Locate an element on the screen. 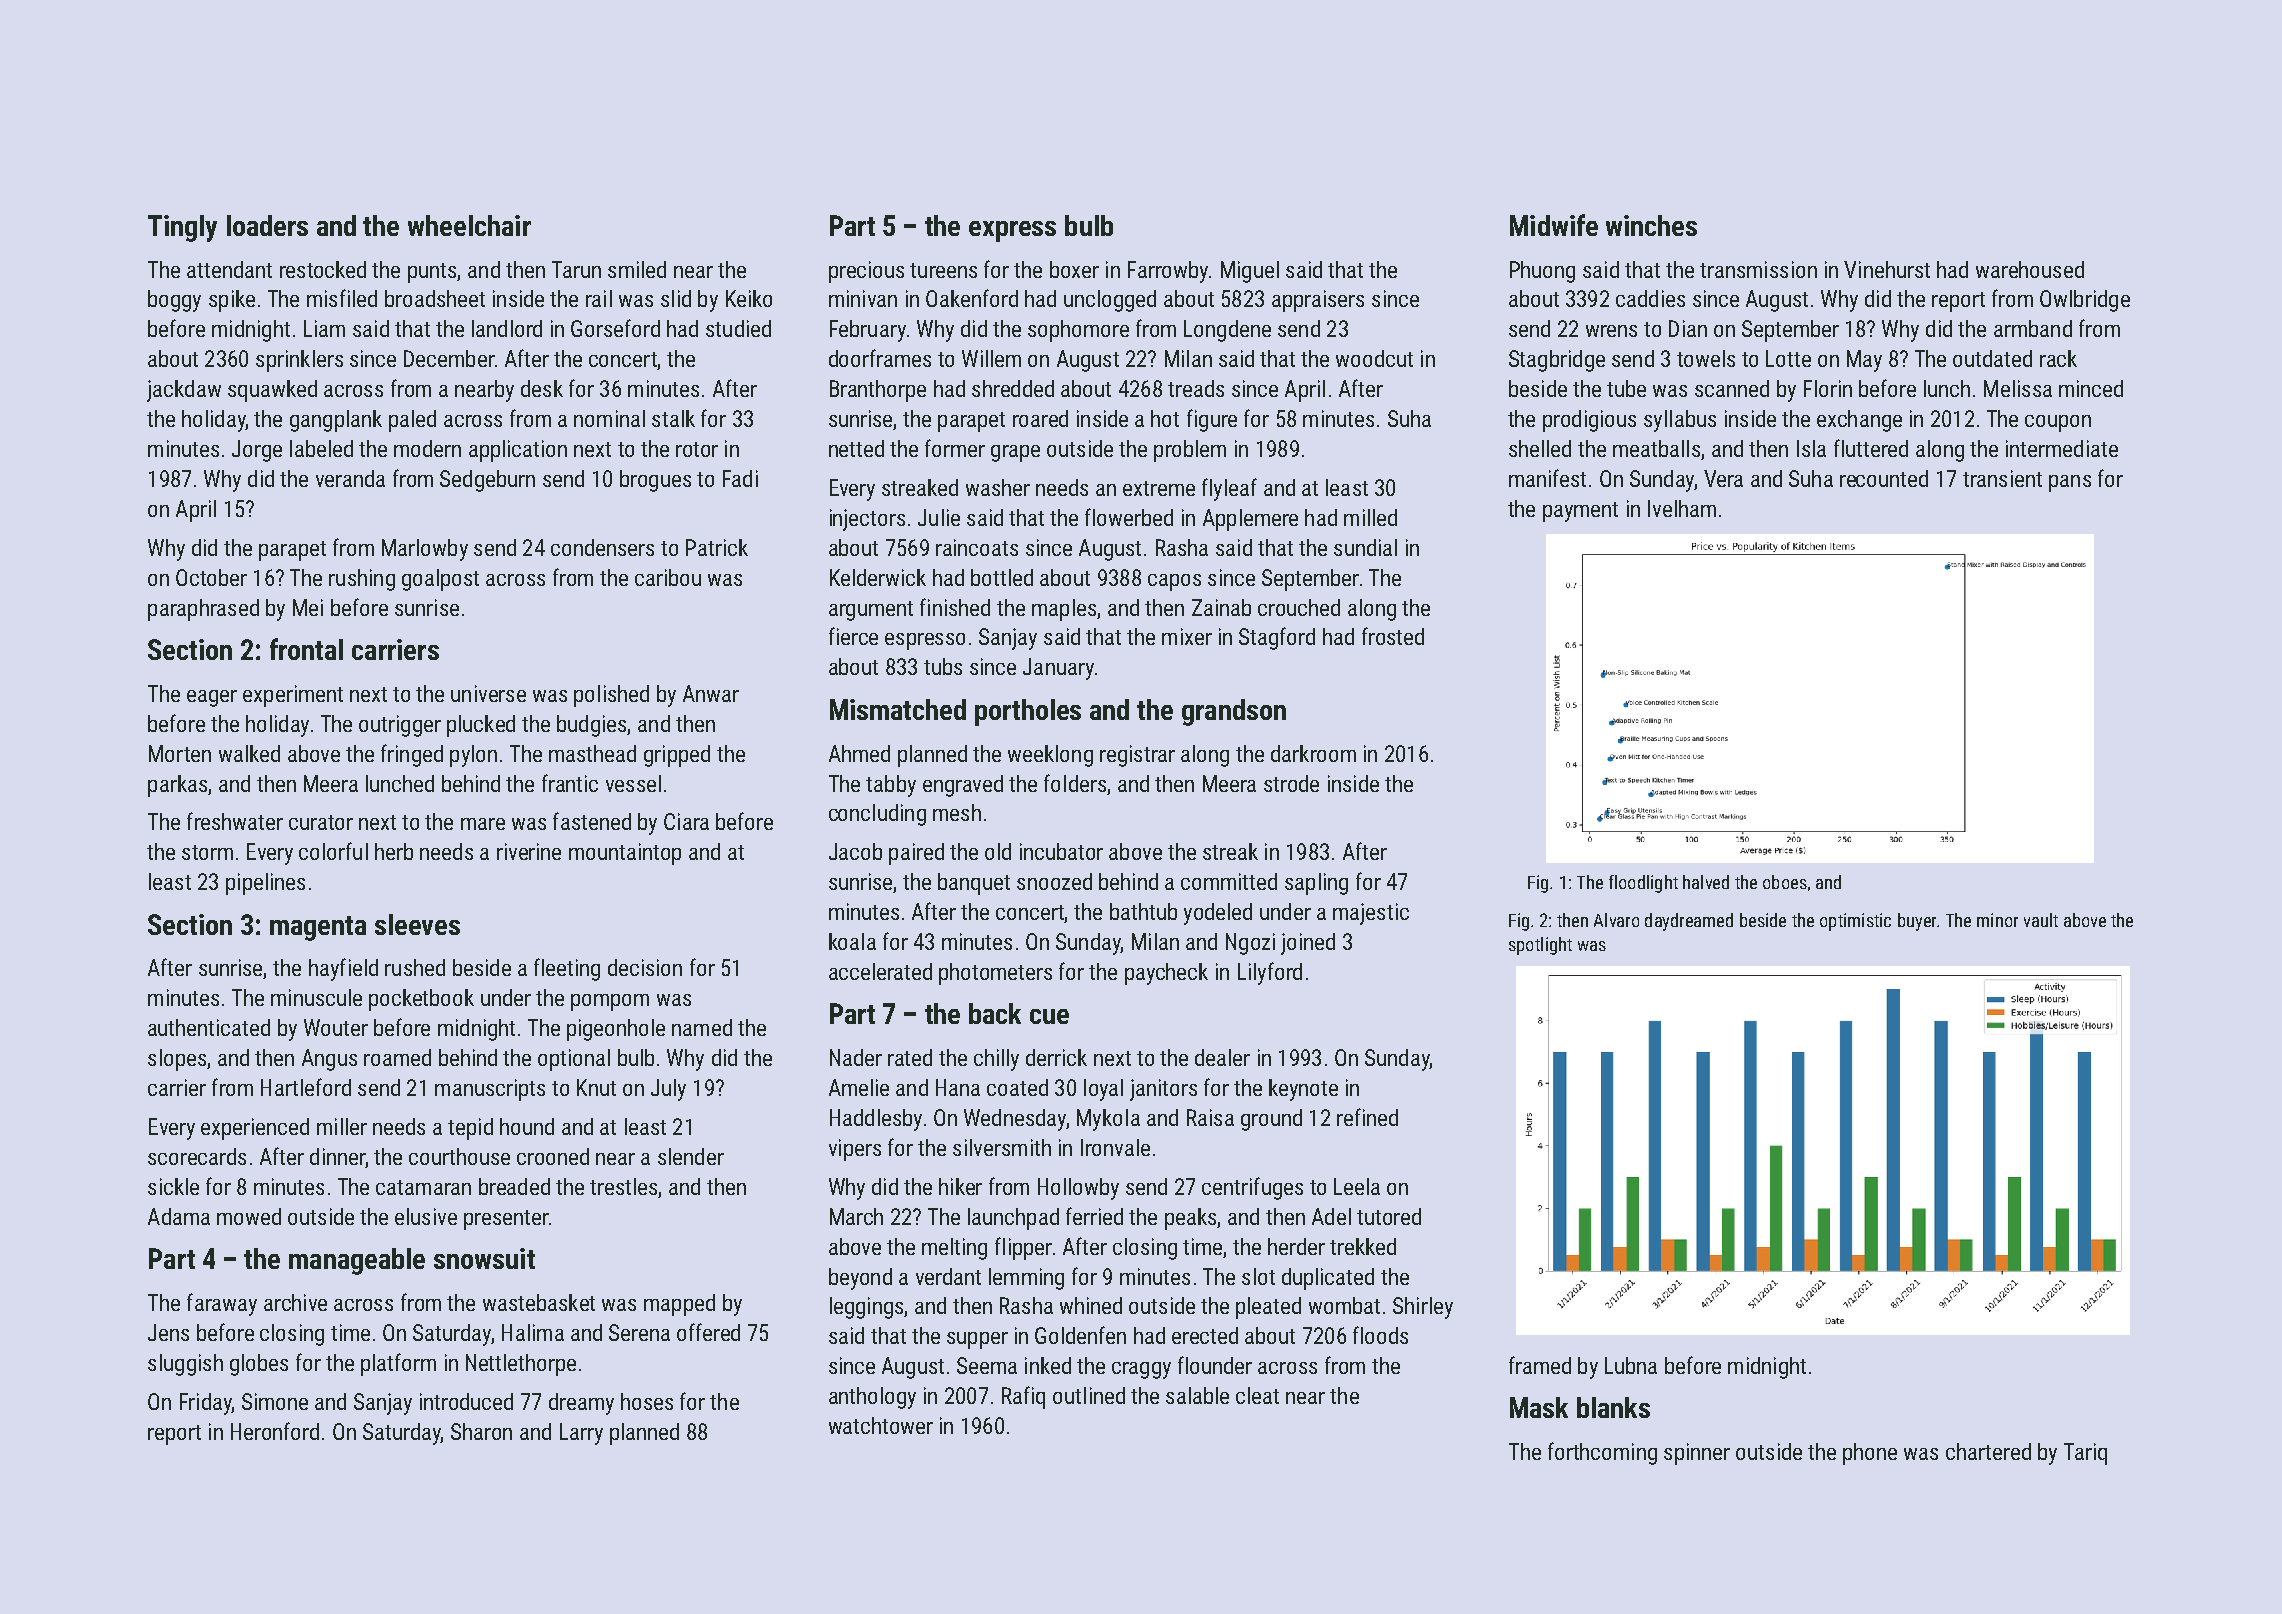 The image size is (2282, 1614). Heronford is located at coordinates (275, 1431).
